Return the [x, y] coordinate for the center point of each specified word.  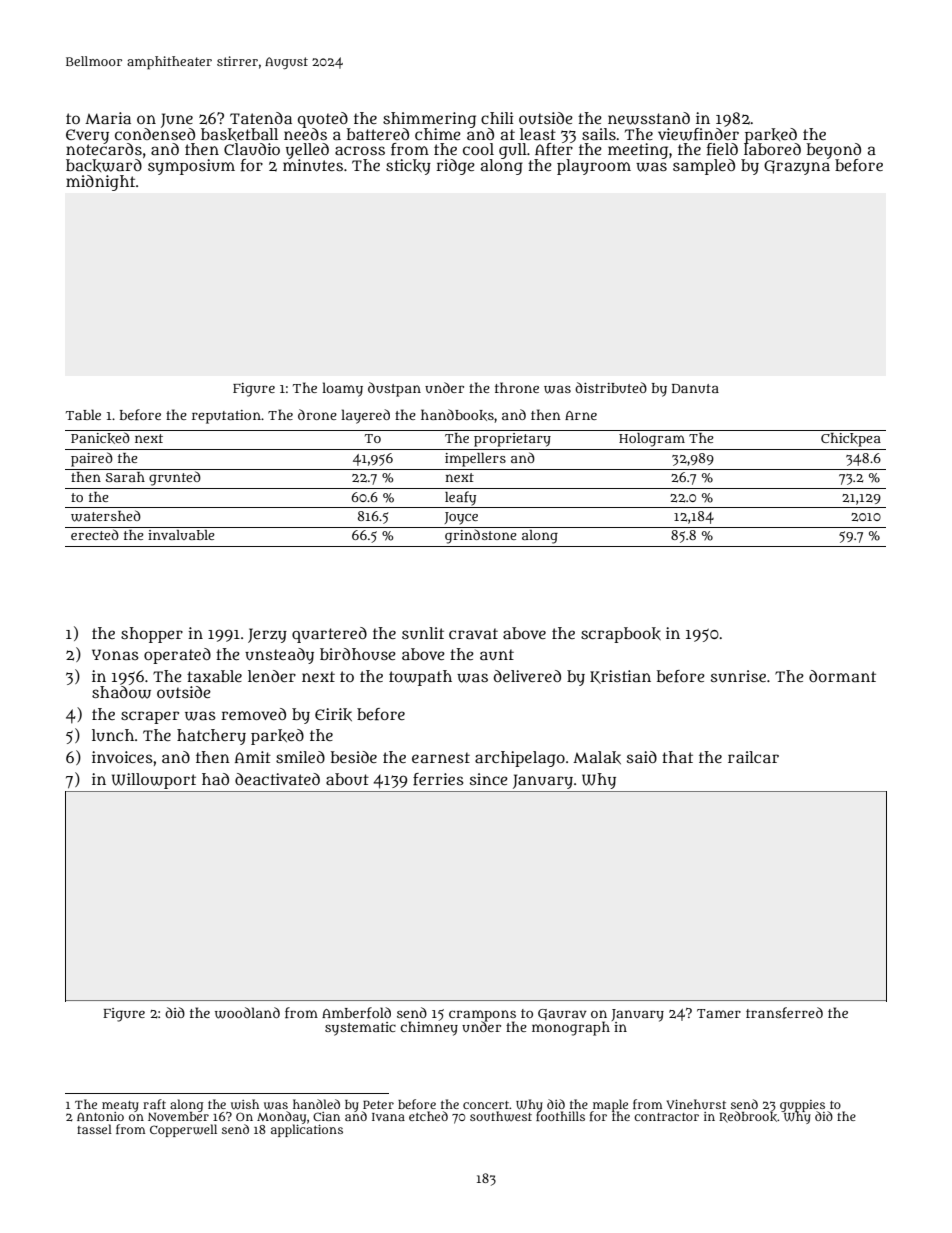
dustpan [394, 389]
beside [354, 757]
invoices [122, 757]
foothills [560, 1116]
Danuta [695, 388]
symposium [191, 167]
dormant [842, 676]
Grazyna [797, 167]
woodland [247, 1013]
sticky [408, 167]
